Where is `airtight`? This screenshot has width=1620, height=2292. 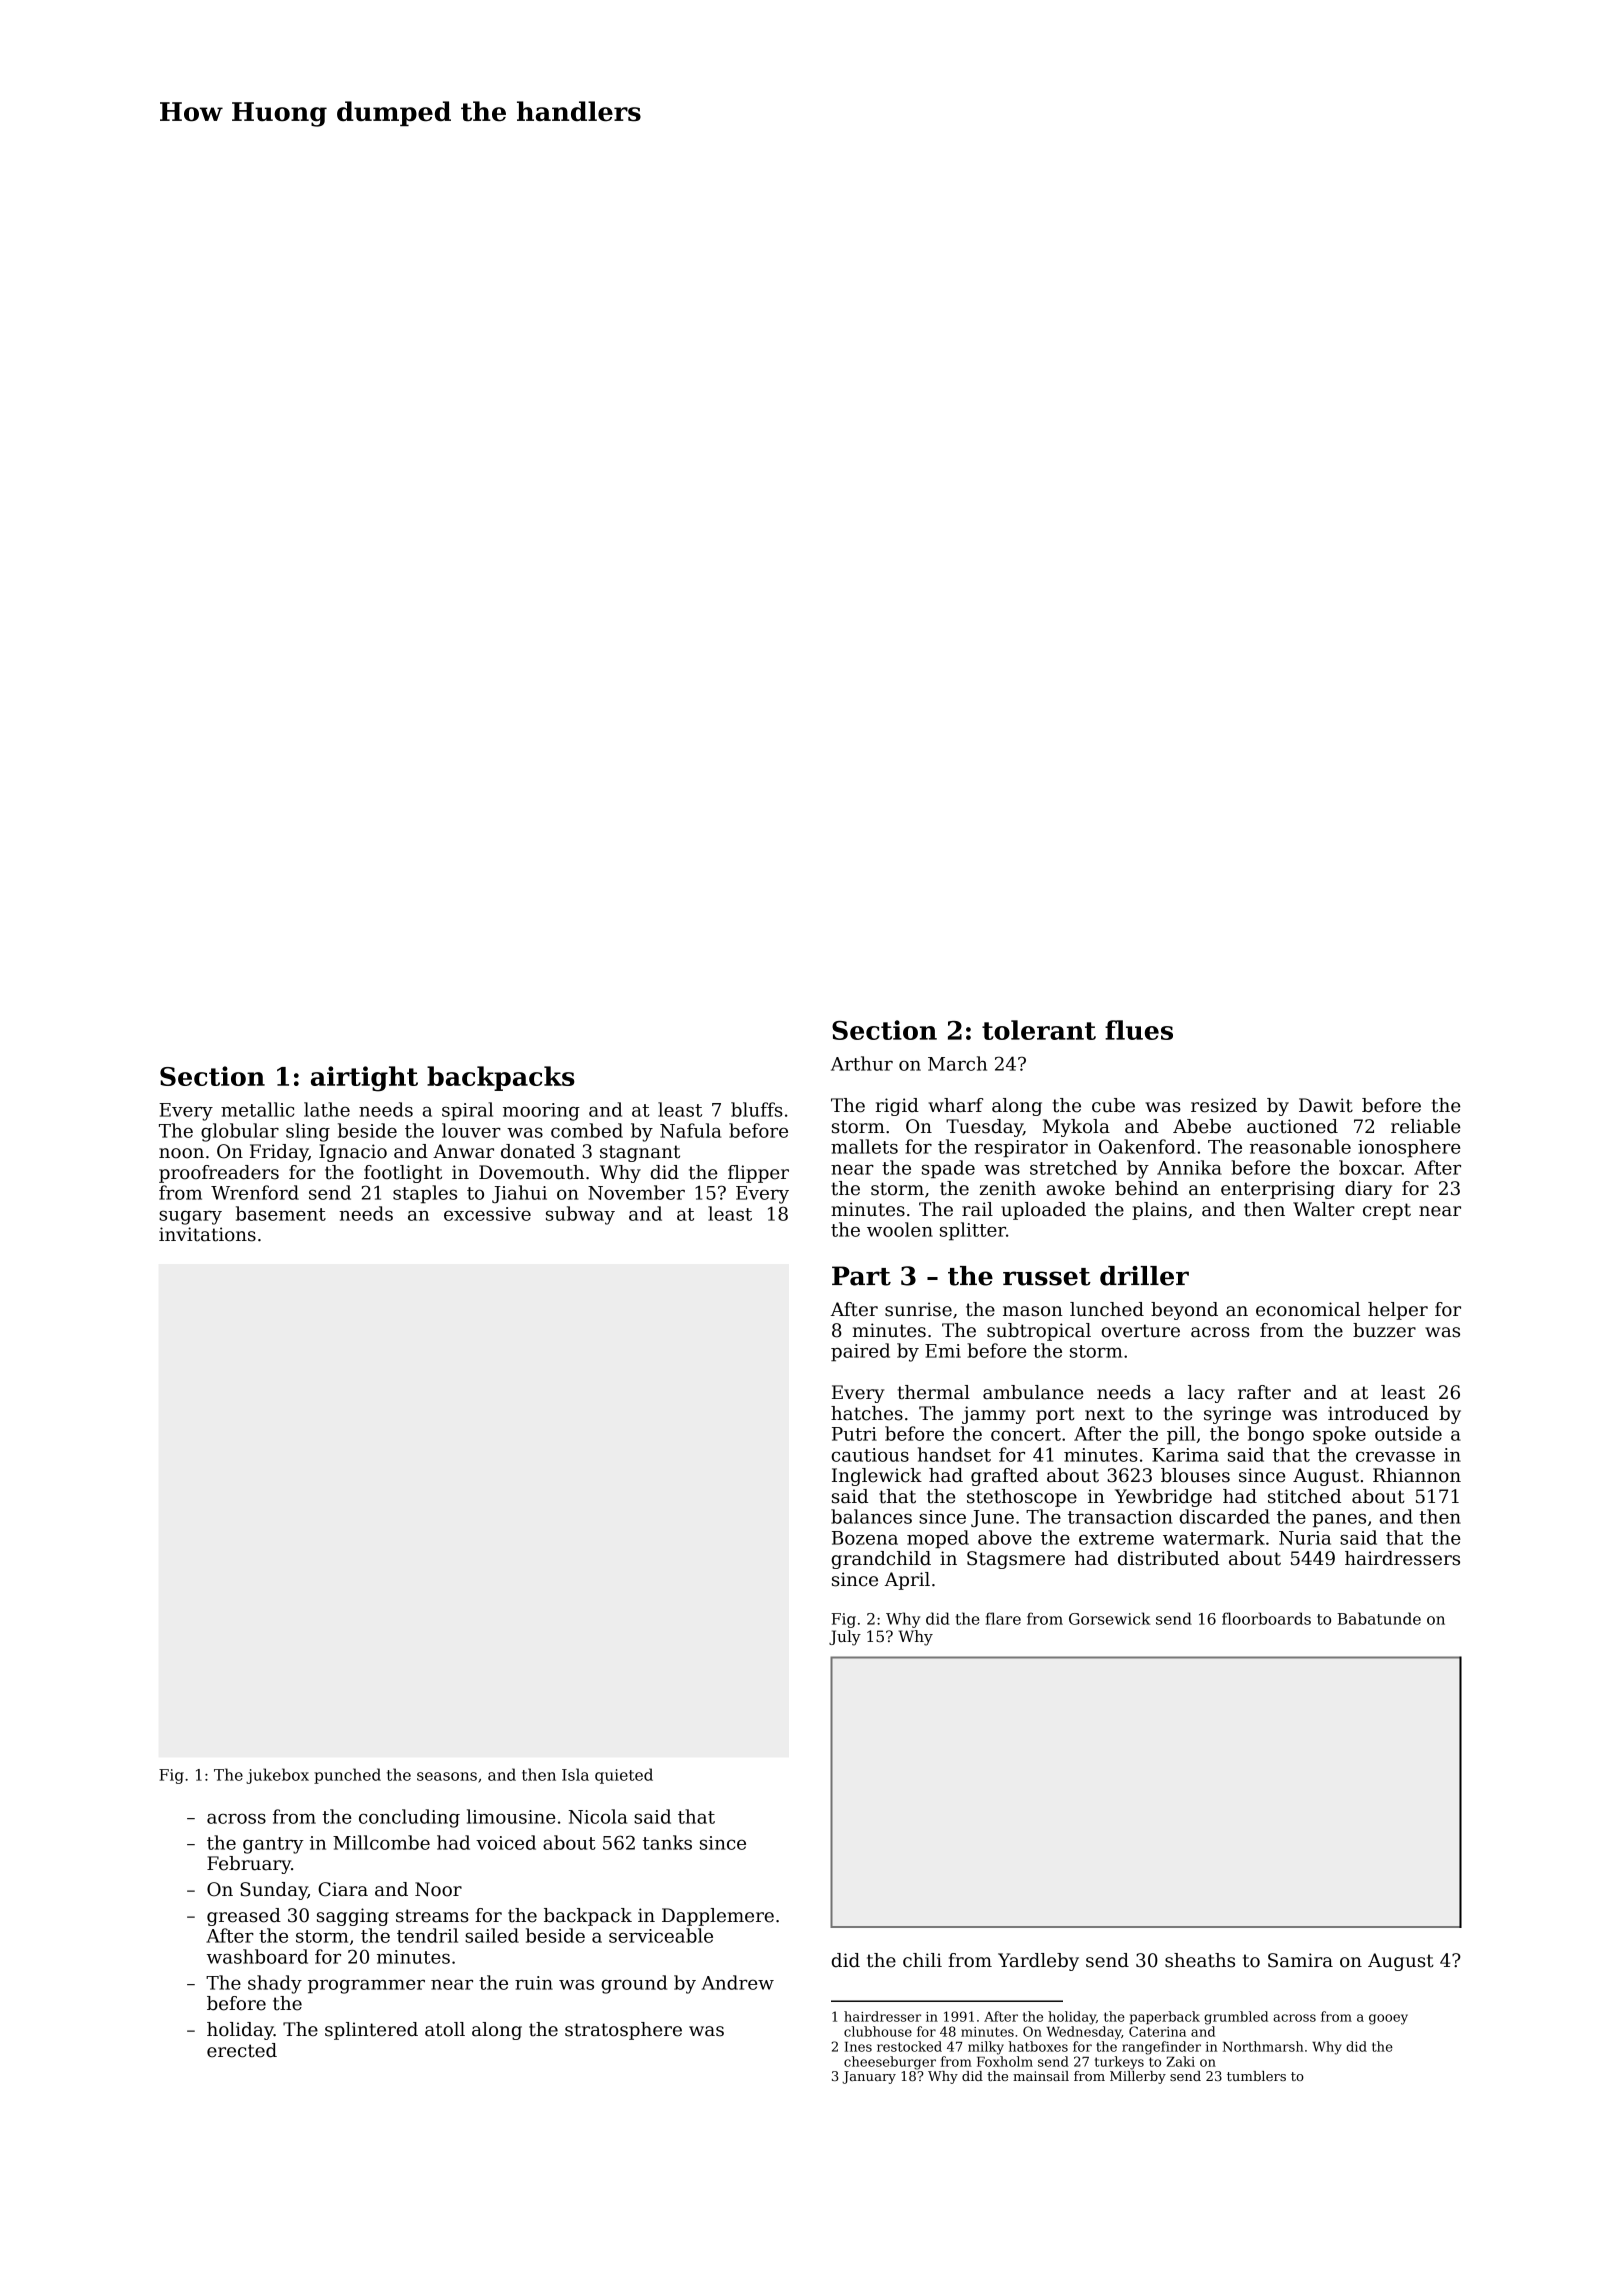
airtight is located at coordinates (364, 1079).
